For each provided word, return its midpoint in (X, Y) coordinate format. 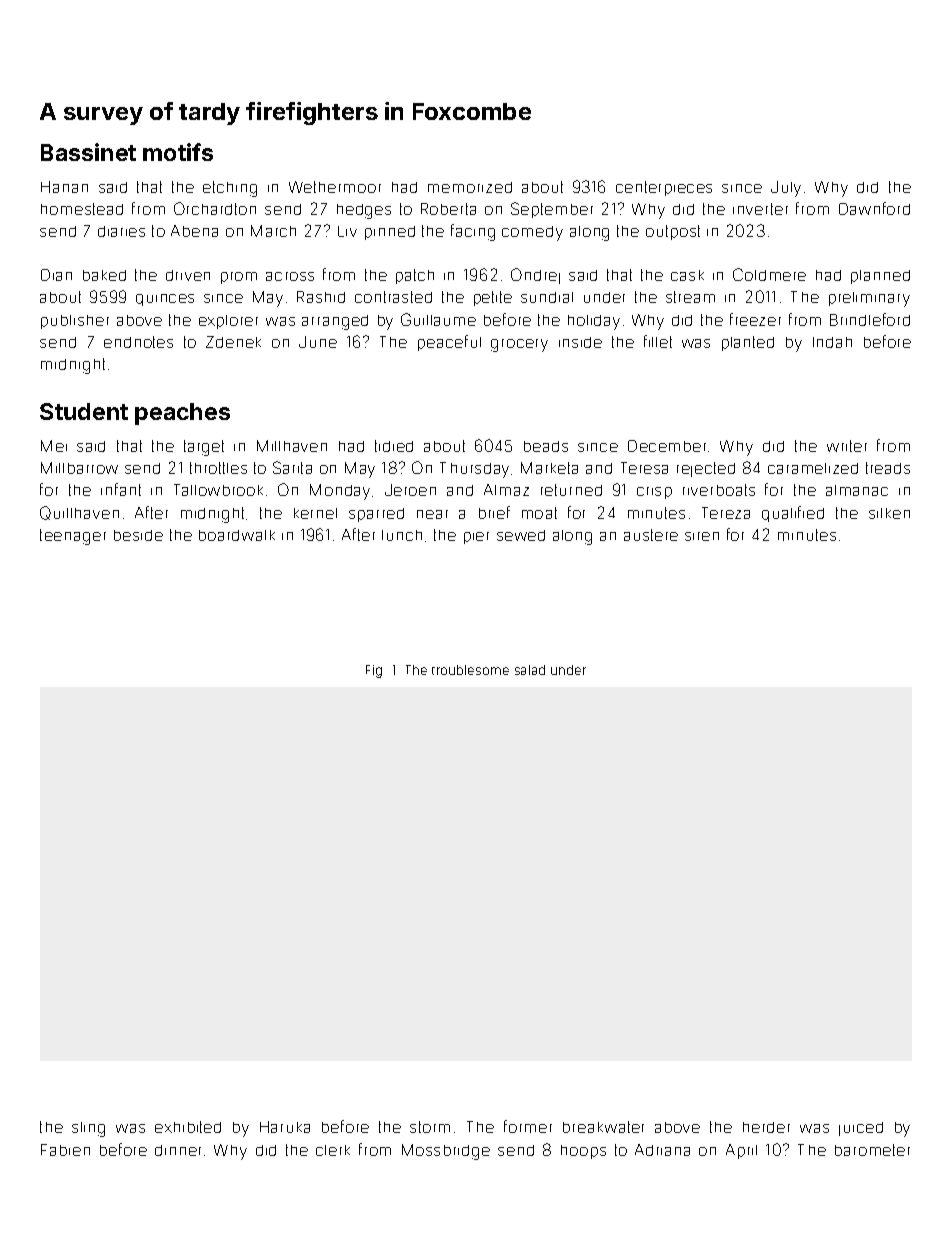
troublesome (470, 670)
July (786, 189)
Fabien (65, 1150)
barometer (872, 1150)
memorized (470, 187)
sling (88, 1129)
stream (690, 297)
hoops (583, 1152)
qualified (793, 514)
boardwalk (237, 535)
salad (530, 670)
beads (546, 446)
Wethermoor (335, 187)
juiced (861, 1129)
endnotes (138, 342)
